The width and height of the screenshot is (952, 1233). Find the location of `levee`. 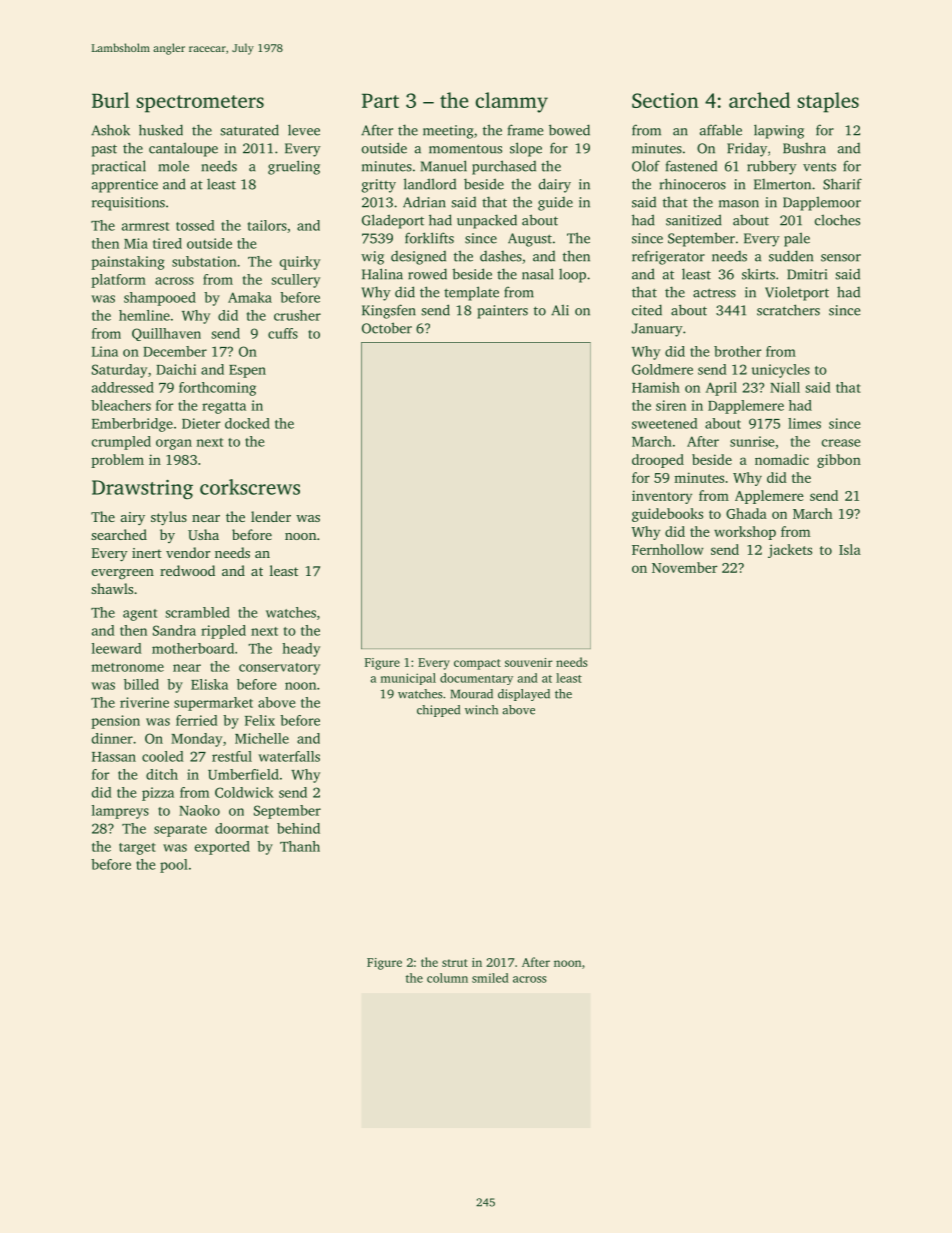

levee is located at coordinates (304, 130).
